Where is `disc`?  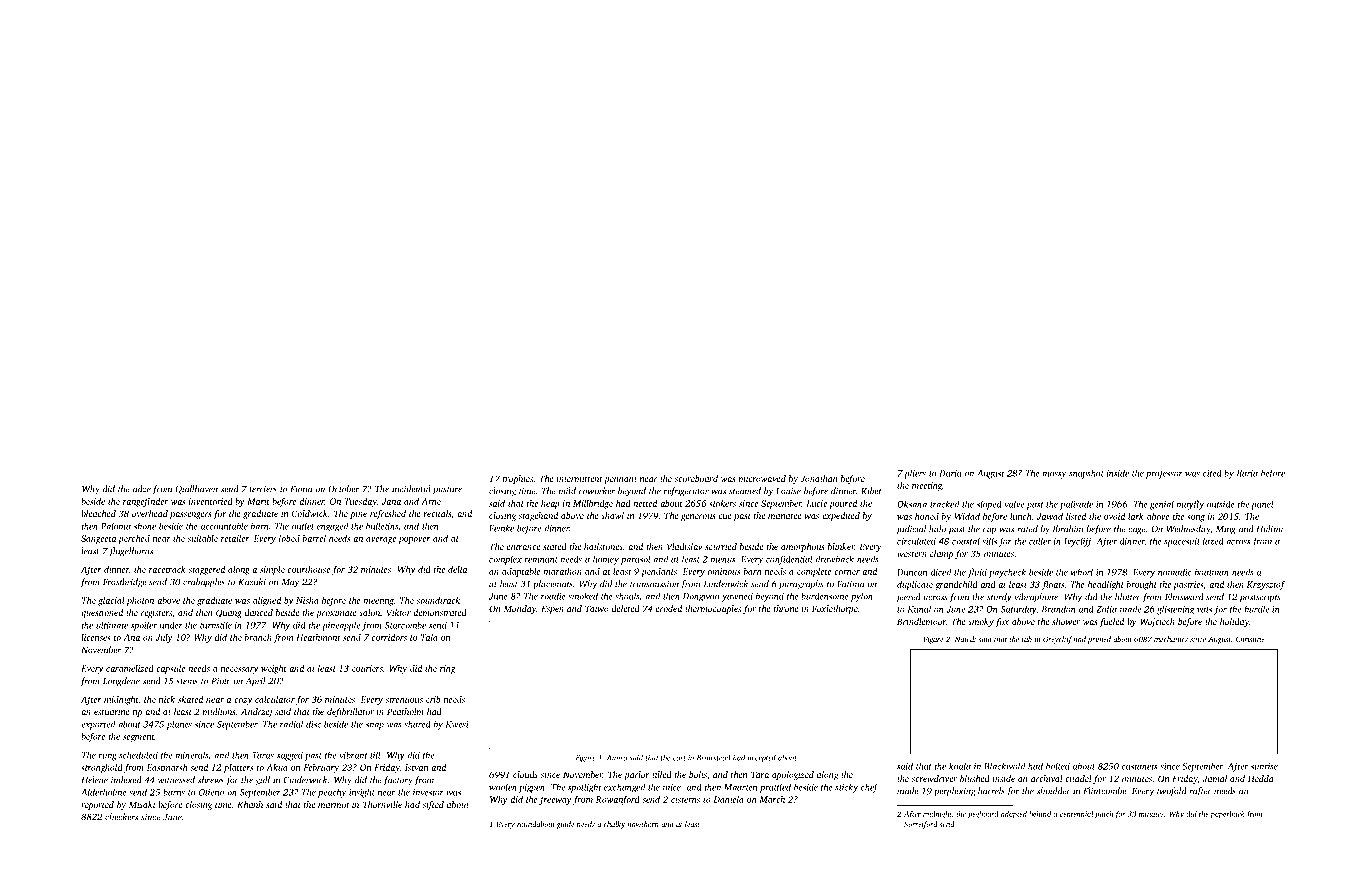 disc is located at coordinates (313, 724).
